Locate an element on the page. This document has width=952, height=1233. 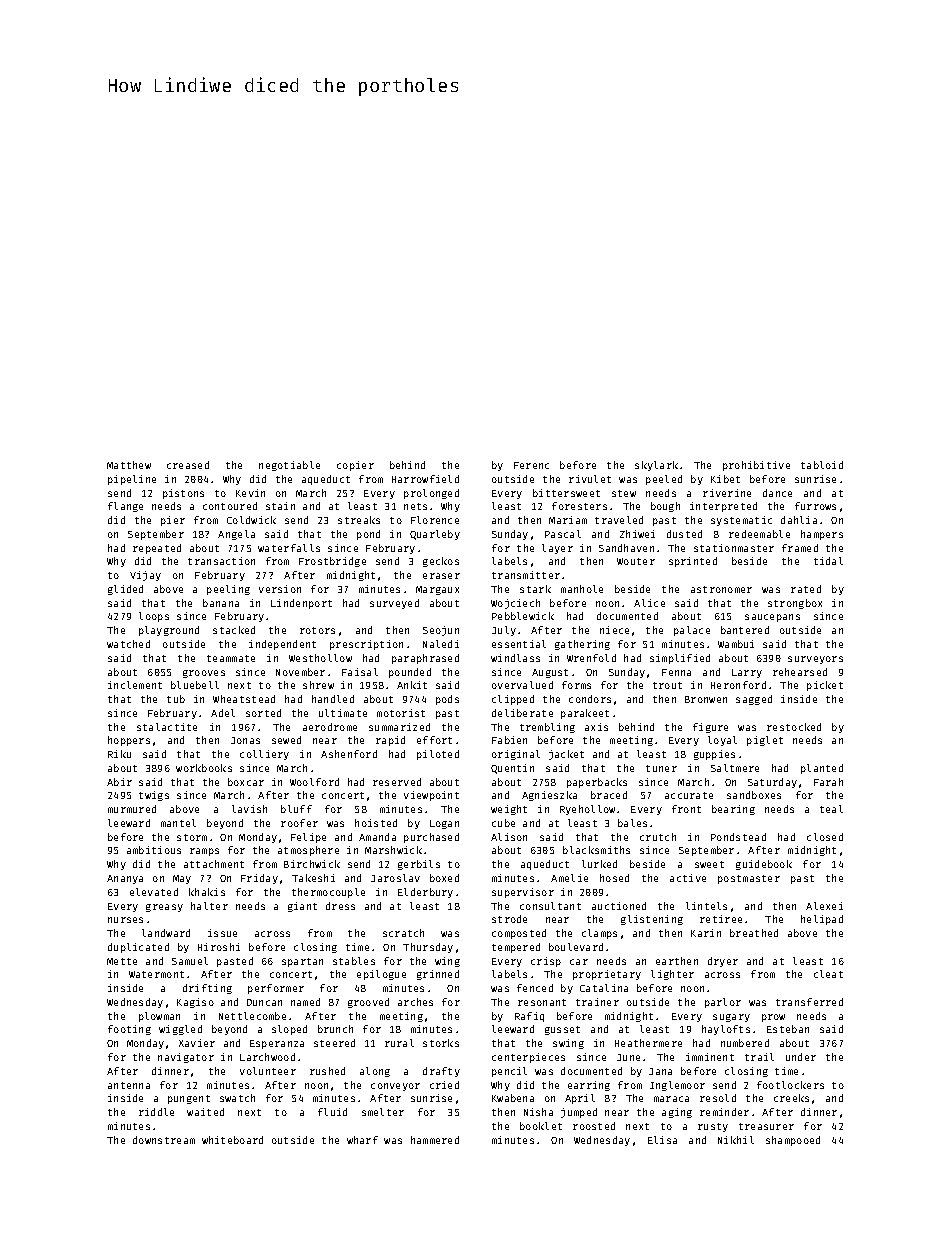
accurate is located at coordinates (689, 795).
